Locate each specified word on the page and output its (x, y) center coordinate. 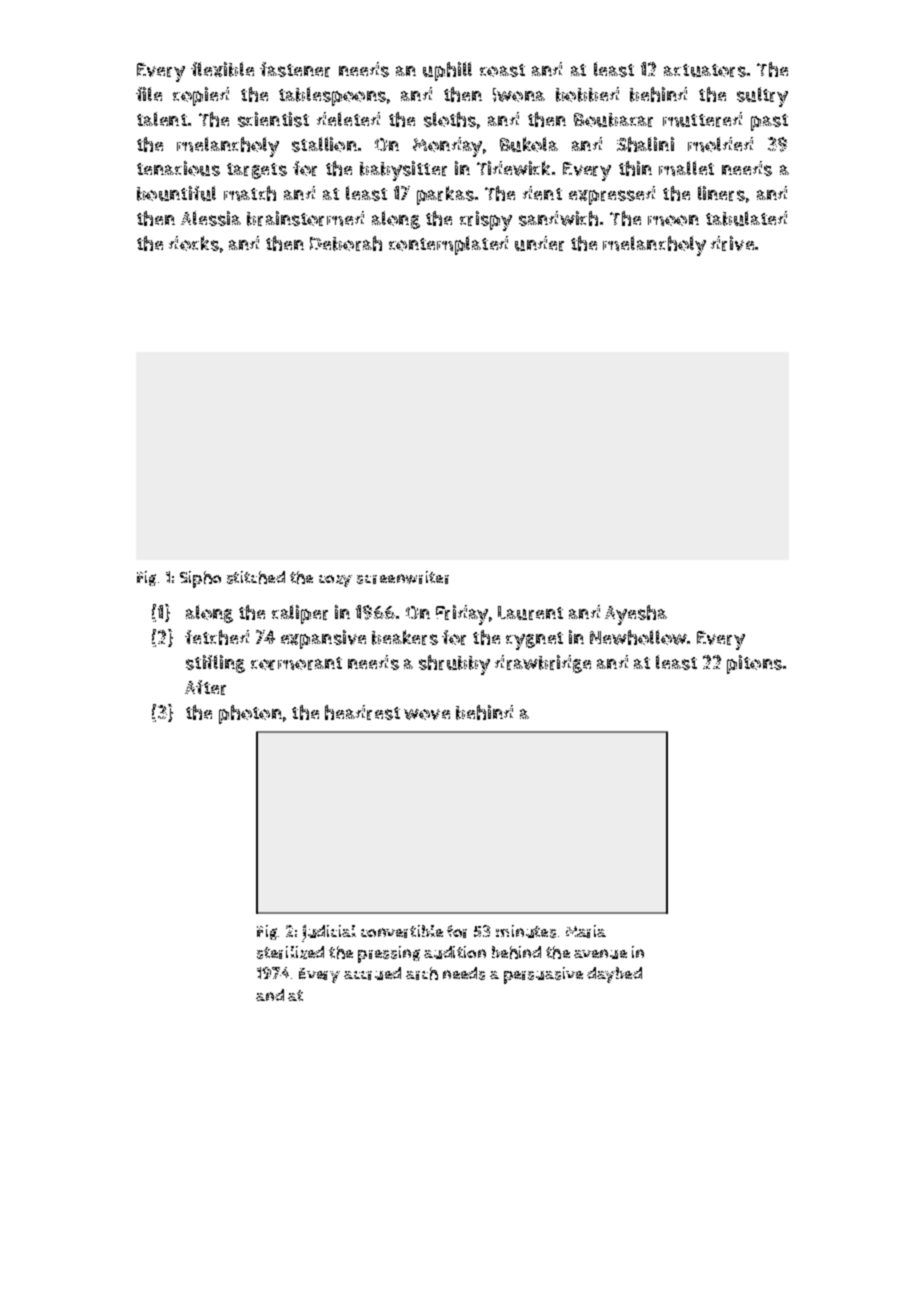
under (539, 243)
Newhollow (638, 637)
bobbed (587, 94)
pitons (754, 664)
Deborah (346, 243)
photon (250, 714)
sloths (450, 119)
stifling (215, 664)
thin (635, 168)
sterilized (290, 952)
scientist (273, 119)
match (250, 193)
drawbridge (543, 664)
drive (732, 243)
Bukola (529, 144)
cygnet (534, 641)
